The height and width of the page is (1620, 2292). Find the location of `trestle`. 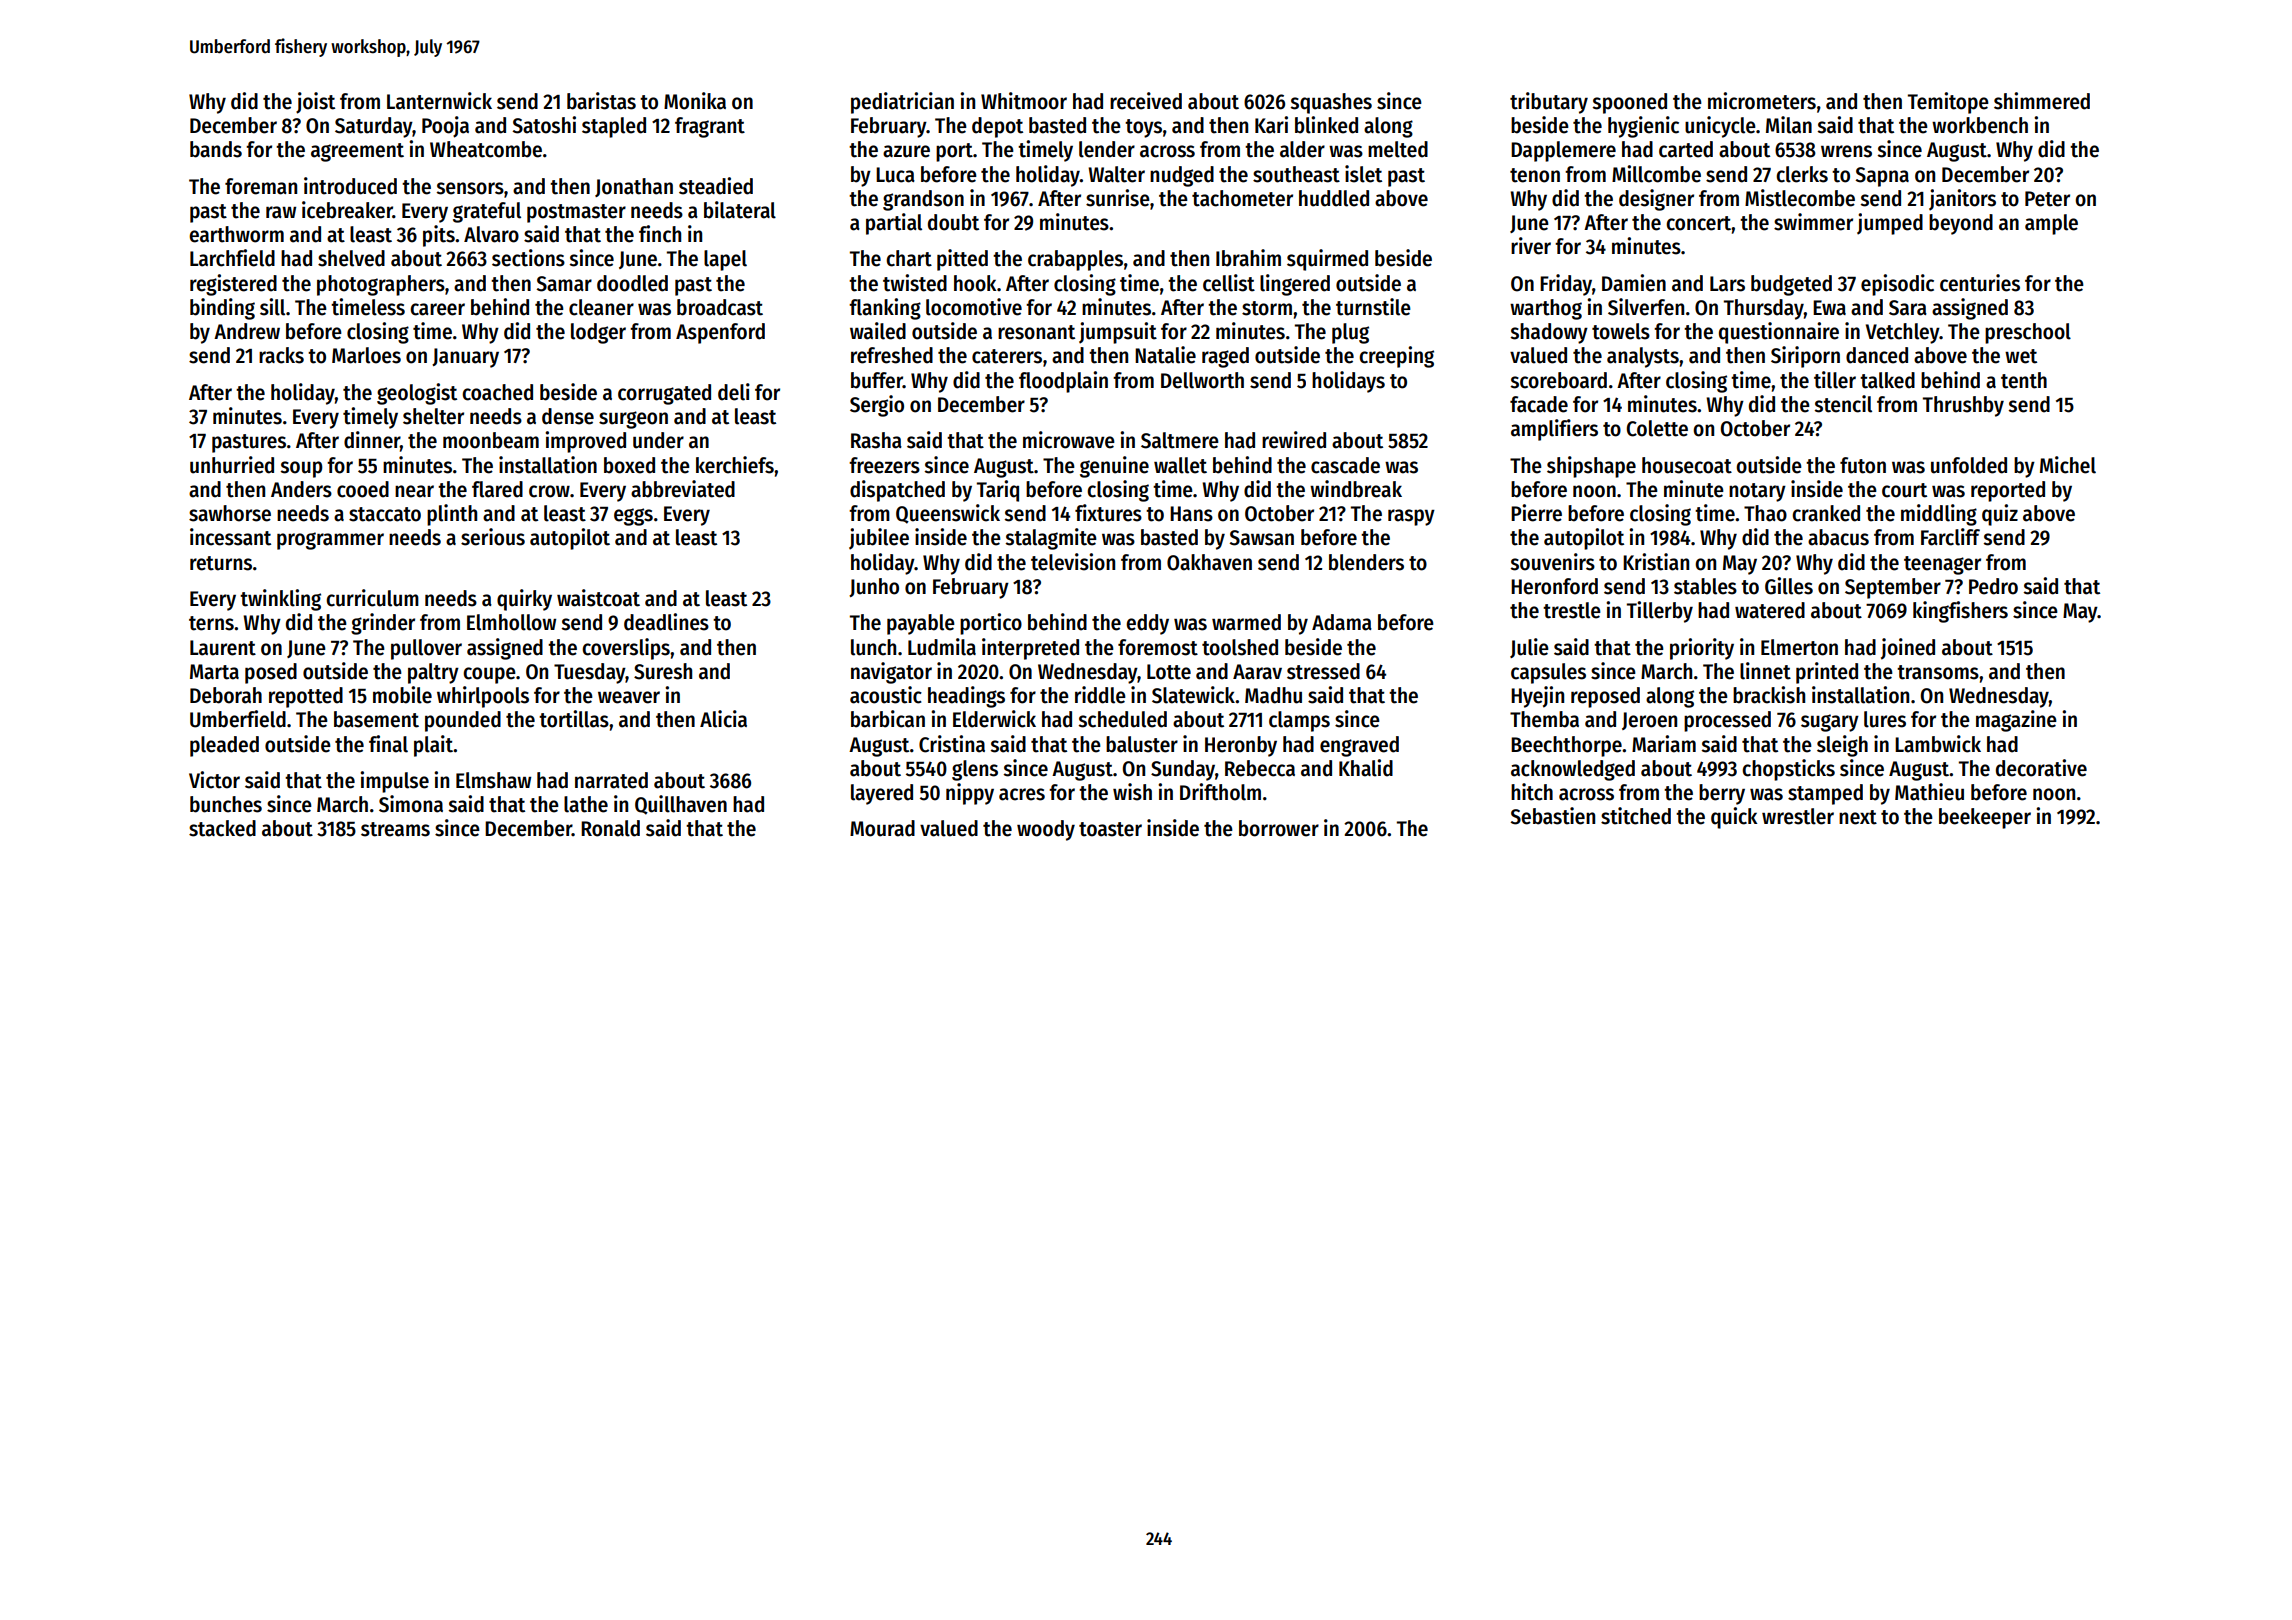

trestle is located at coordinates (1572, 610).
